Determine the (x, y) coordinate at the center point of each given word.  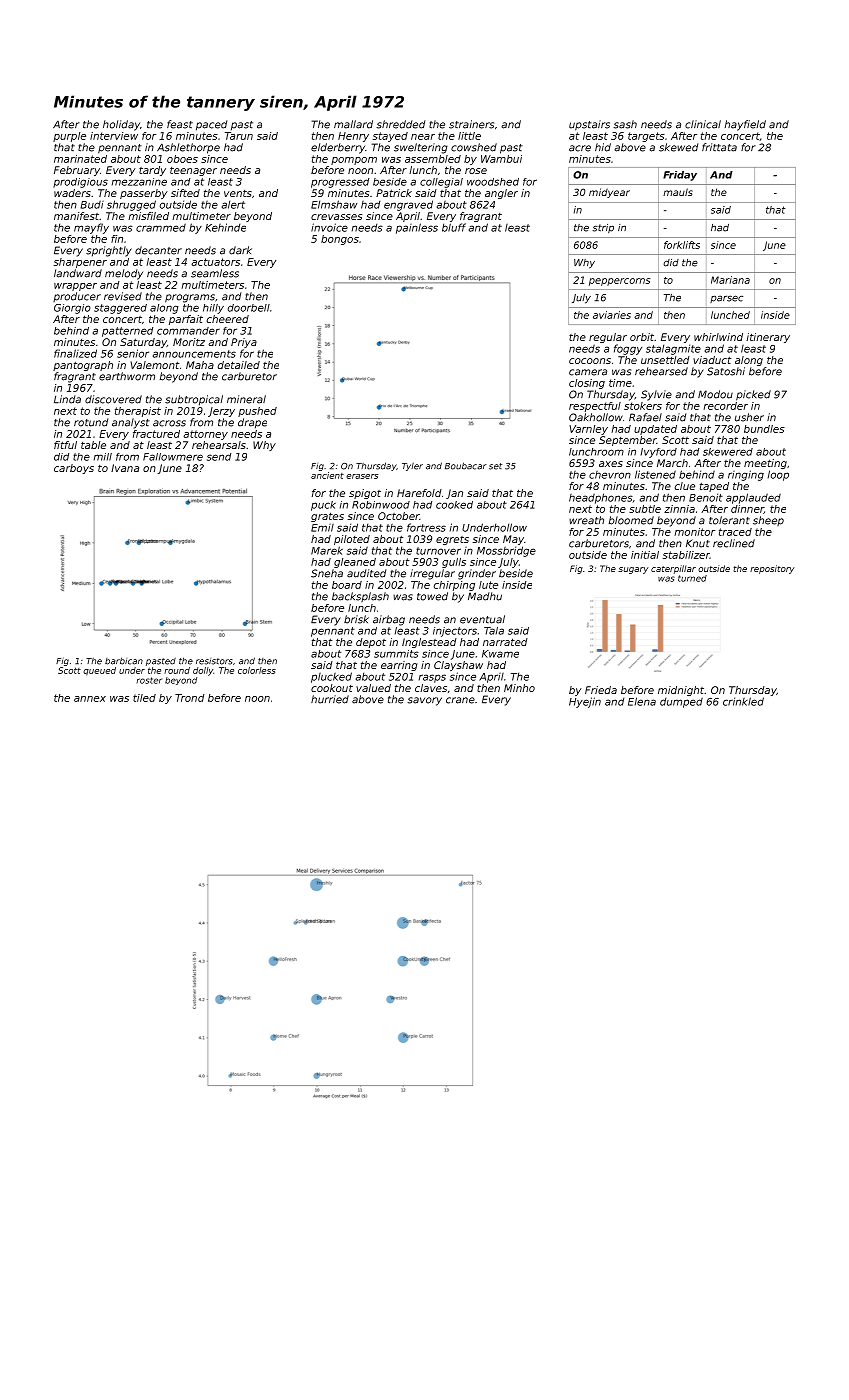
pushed (257, 412)
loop (778, 475)
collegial (441, 183)
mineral (246, 399)
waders (72, 193)
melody (124, 274)
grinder (477, 574)
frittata (719, 147)
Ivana (125, 468)
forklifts (682, 245)
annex (90, 699)
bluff (454, 227)
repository (772, 569)
